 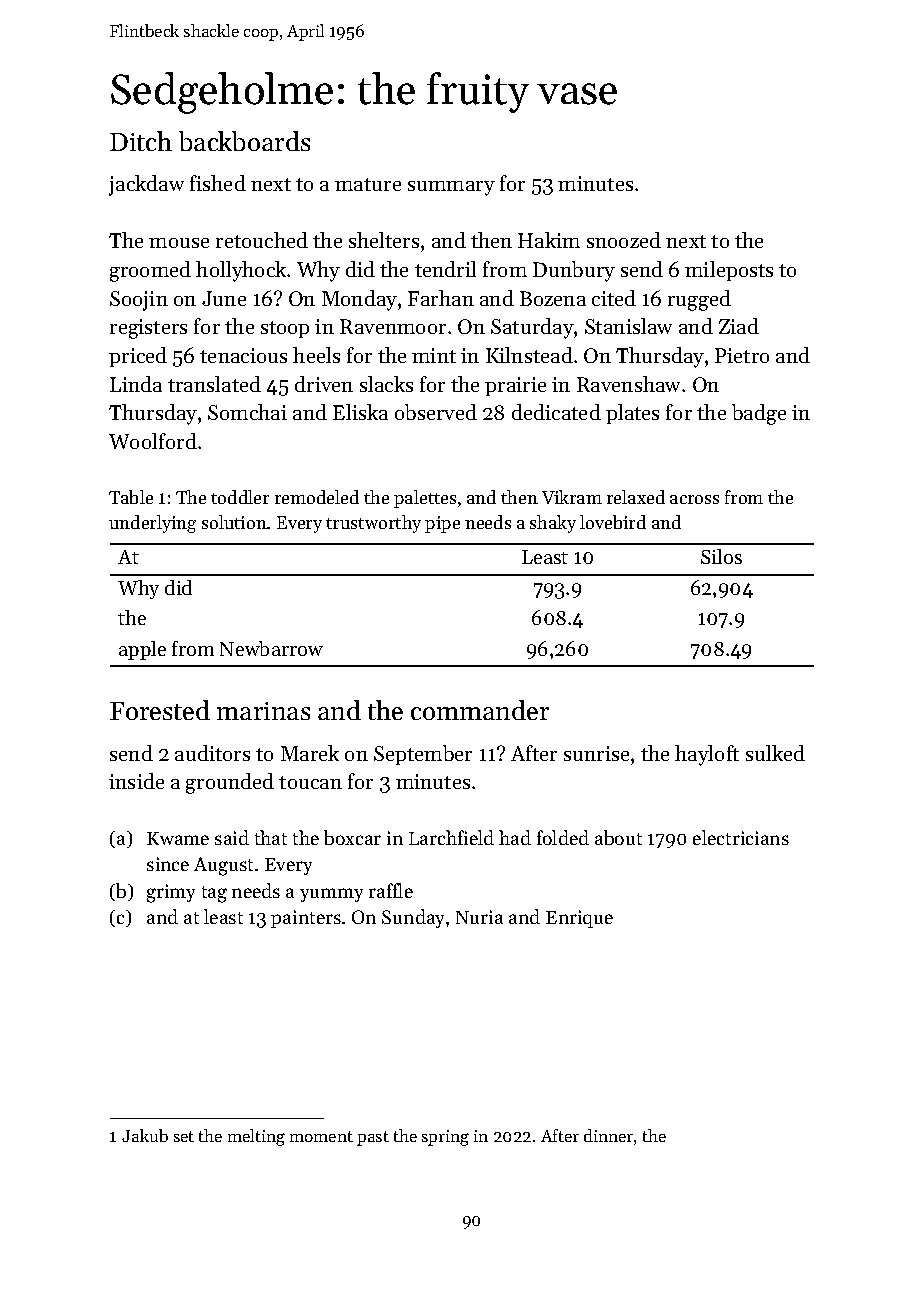 I want to click on pipe, so click(x=442, y=524).
